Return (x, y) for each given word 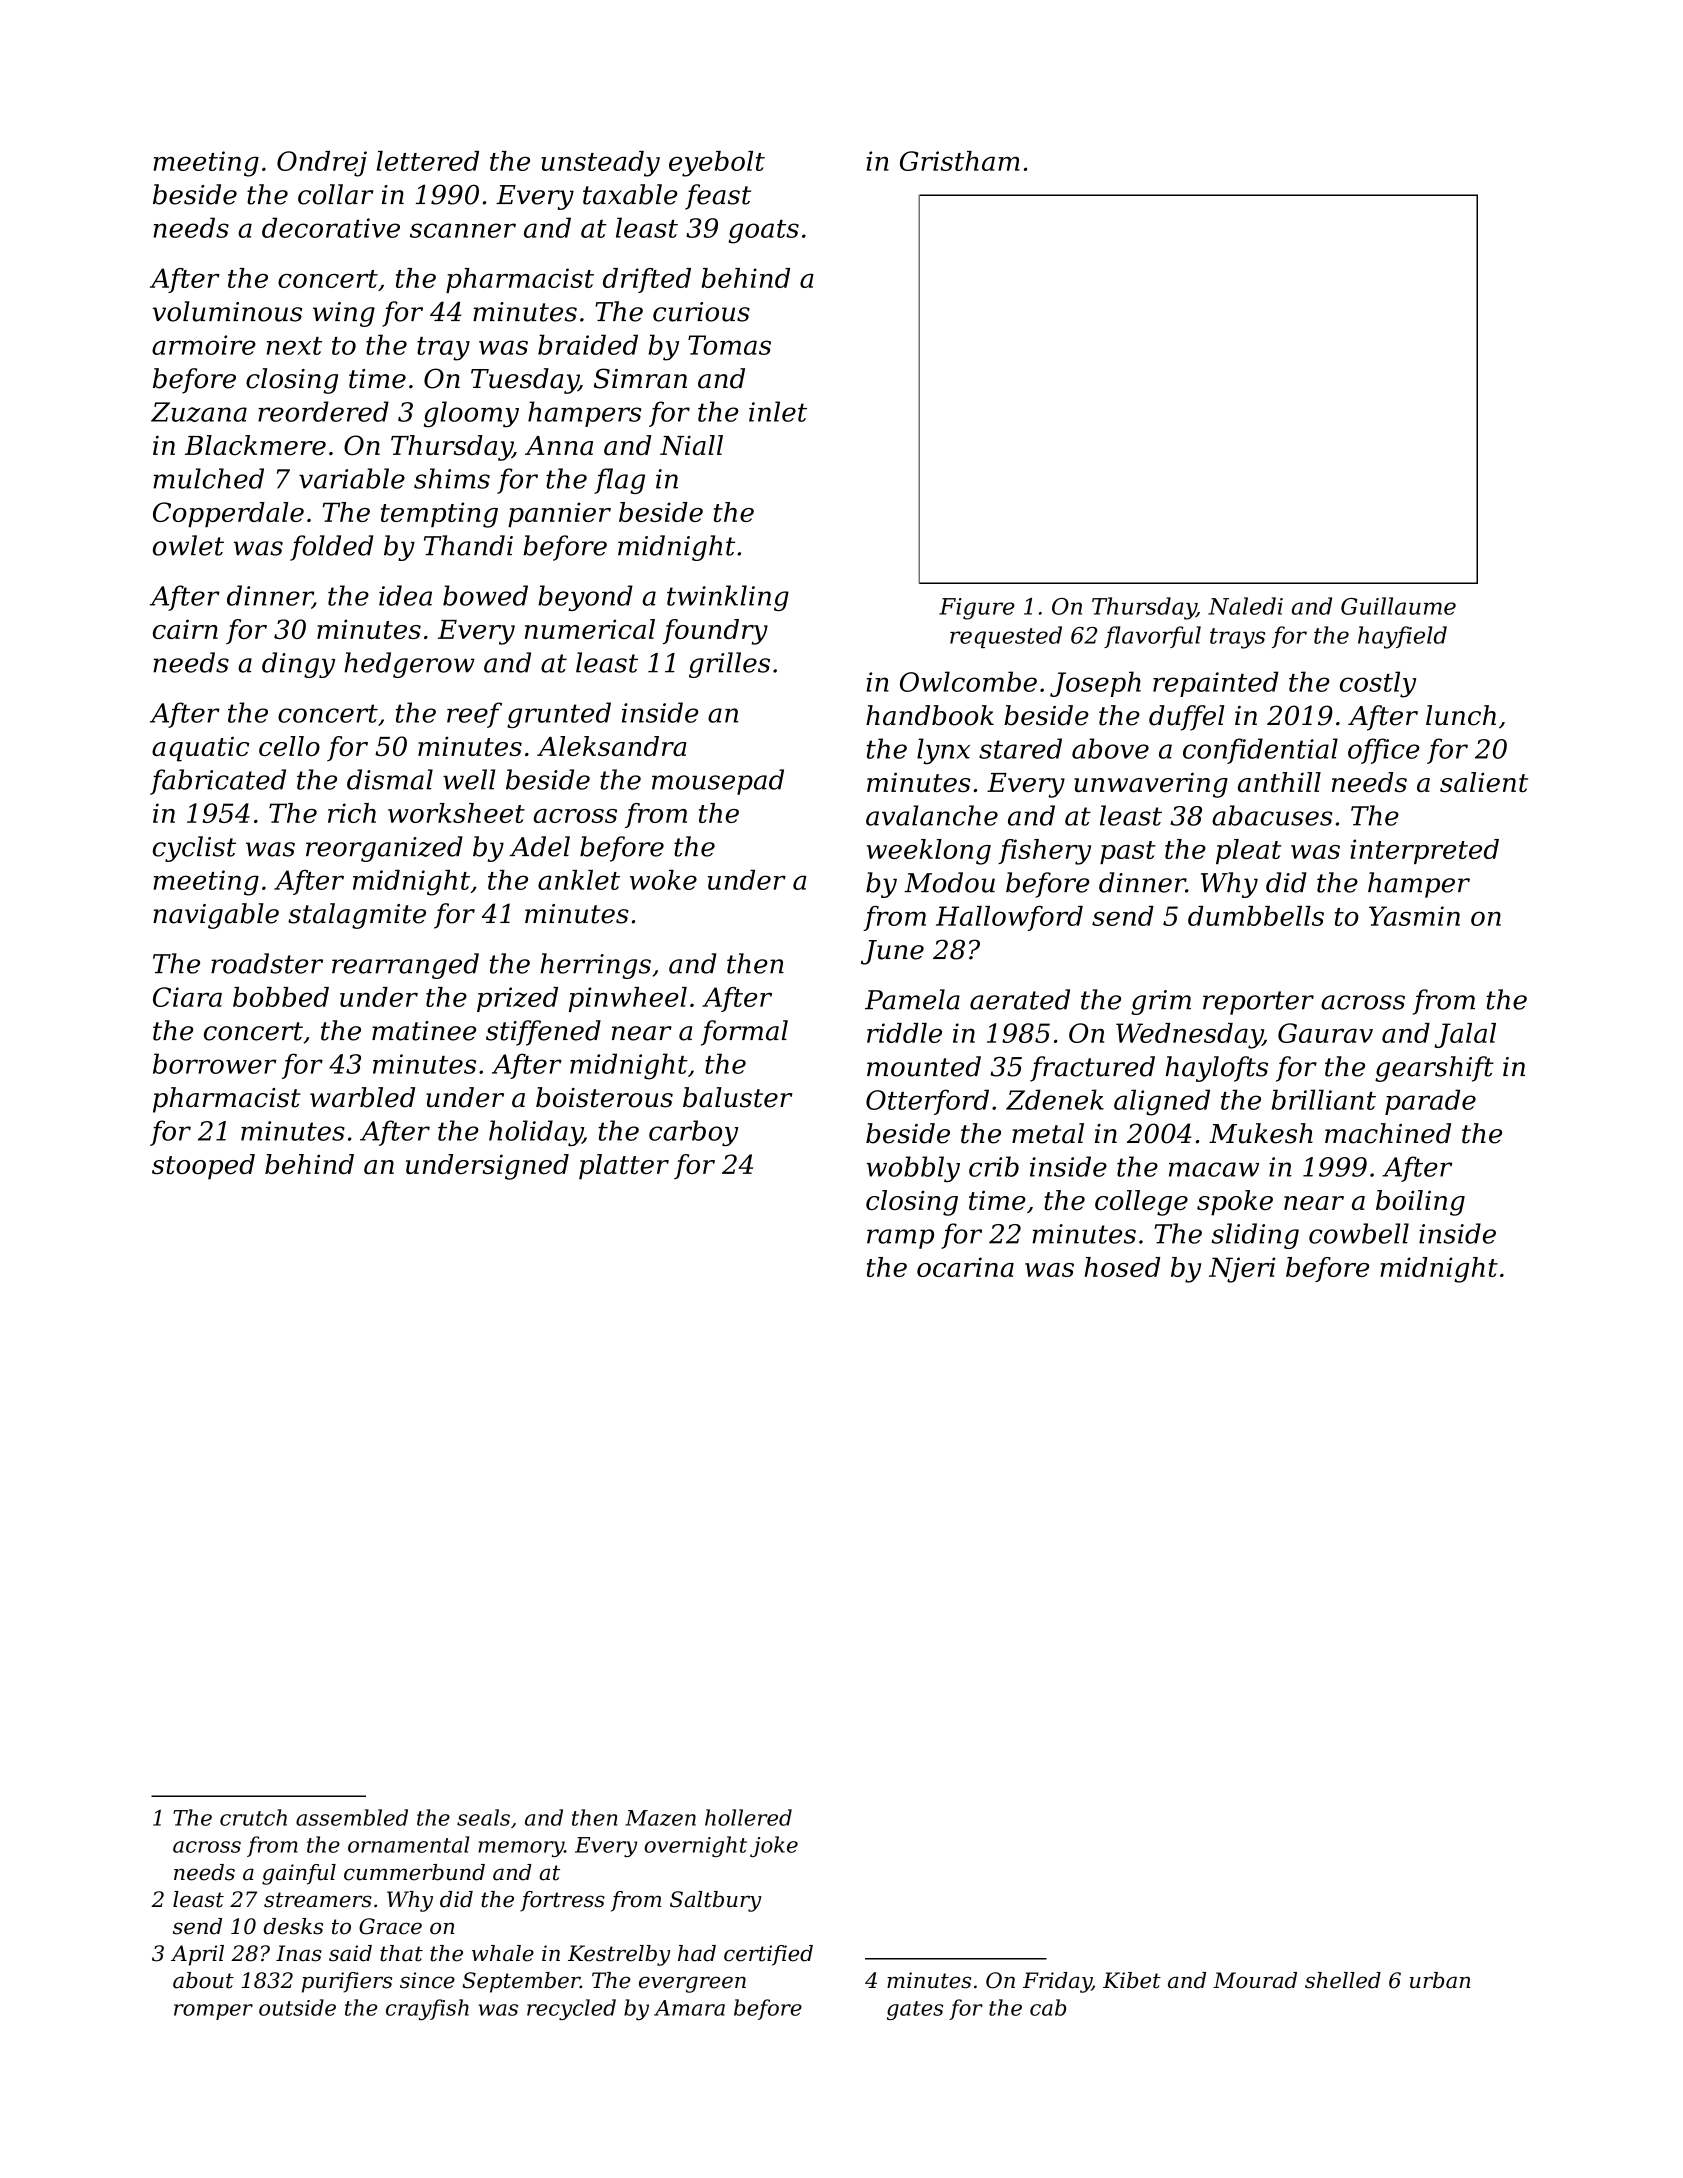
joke (774, 1846)
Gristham (960, 161)
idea (405, 595)
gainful (299, 1874)
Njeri (1242, 1270)
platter (624, 1167)
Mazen (660, 1818)
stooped (203, 1167)
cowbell (1359, 1233)
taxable (630, 194)
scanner (463, 230)
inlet (778, 411)
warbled (362, 1097)
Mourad (1255, 1980)
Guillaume (1398, 606)
